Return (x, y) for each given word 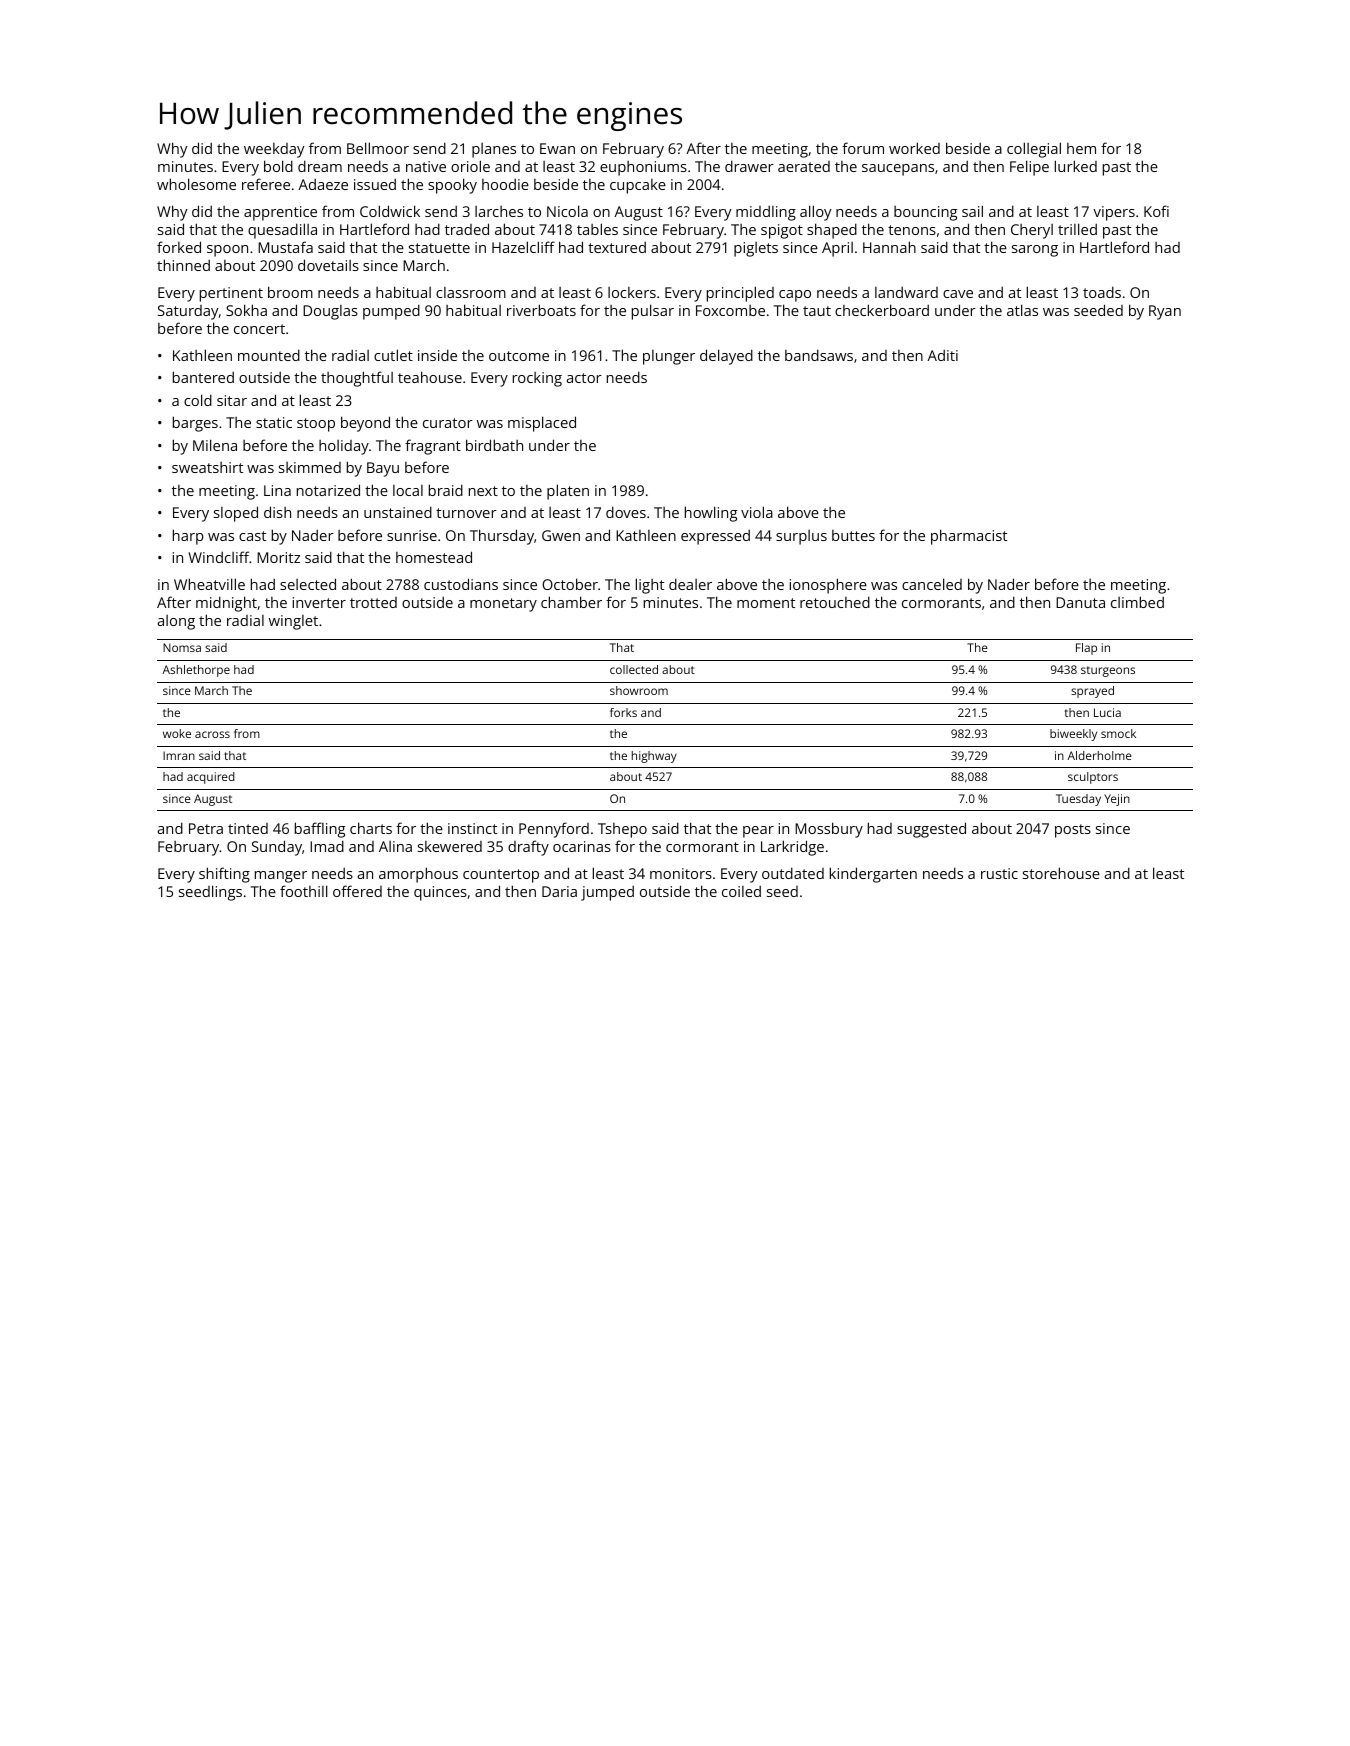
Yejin (1117, 800)
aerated (804, 166)
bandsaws (819, 355)
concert (259, 329)
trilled (1077, 229)
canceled (932, 584)
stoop (316, 425)
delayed (726, 357)
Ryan (1165, 312)
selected (308, 584)
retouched (835, 602)
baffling (320, 830)
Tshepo (622, 830)
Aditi (942, 355)
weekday (274, 150)
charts (371, 828)
